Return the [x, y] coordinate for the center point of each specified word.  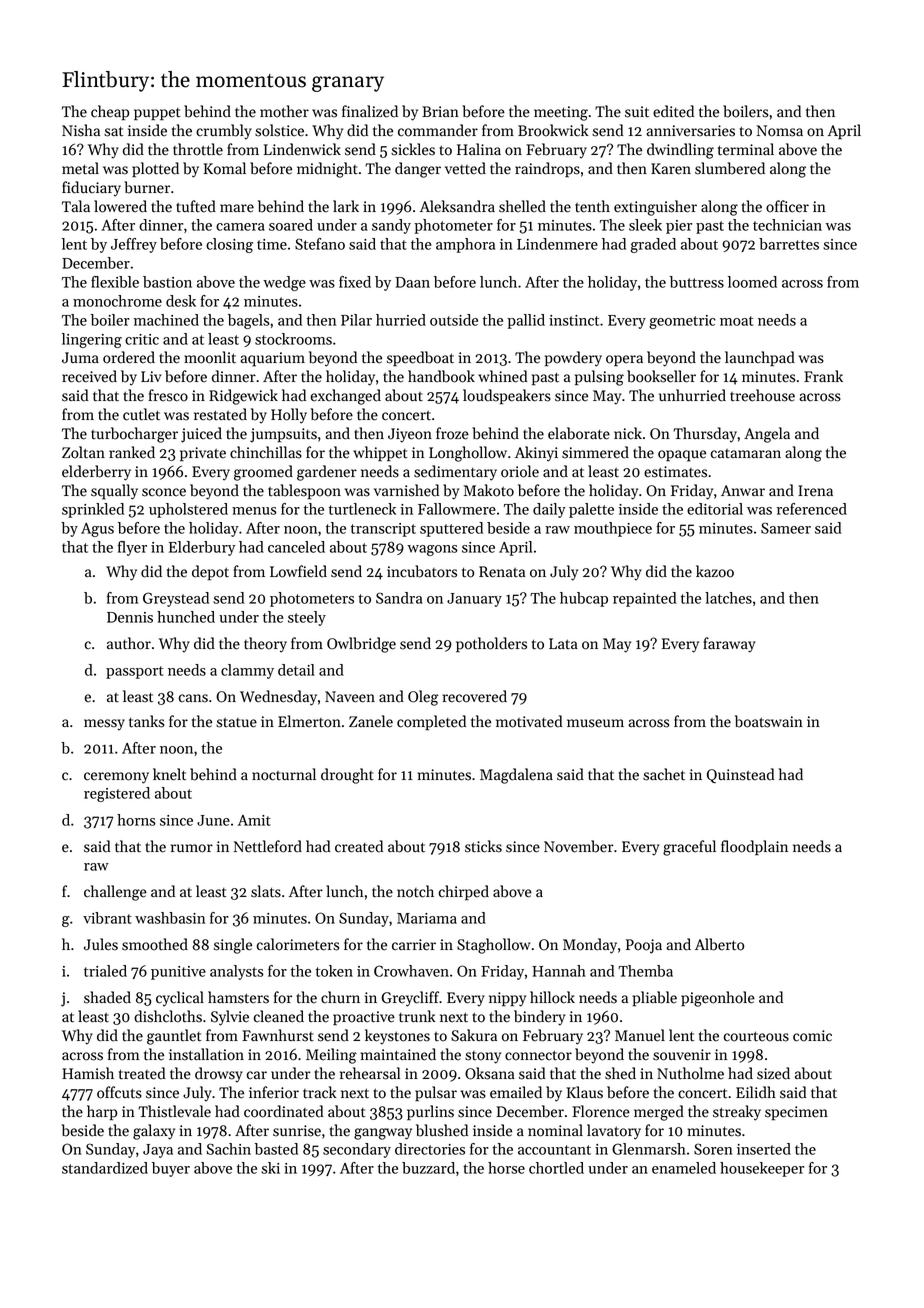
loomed [752, 282]
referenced [812, 509]
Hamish [88, 1073]
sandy [391, 226]
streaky [737, 1113]
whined [503, 376]
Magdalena [516, 776]
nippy [507, 999]
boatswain [769, 721]
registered [117, 794]
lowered [120, 206]
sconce [164, 492]
